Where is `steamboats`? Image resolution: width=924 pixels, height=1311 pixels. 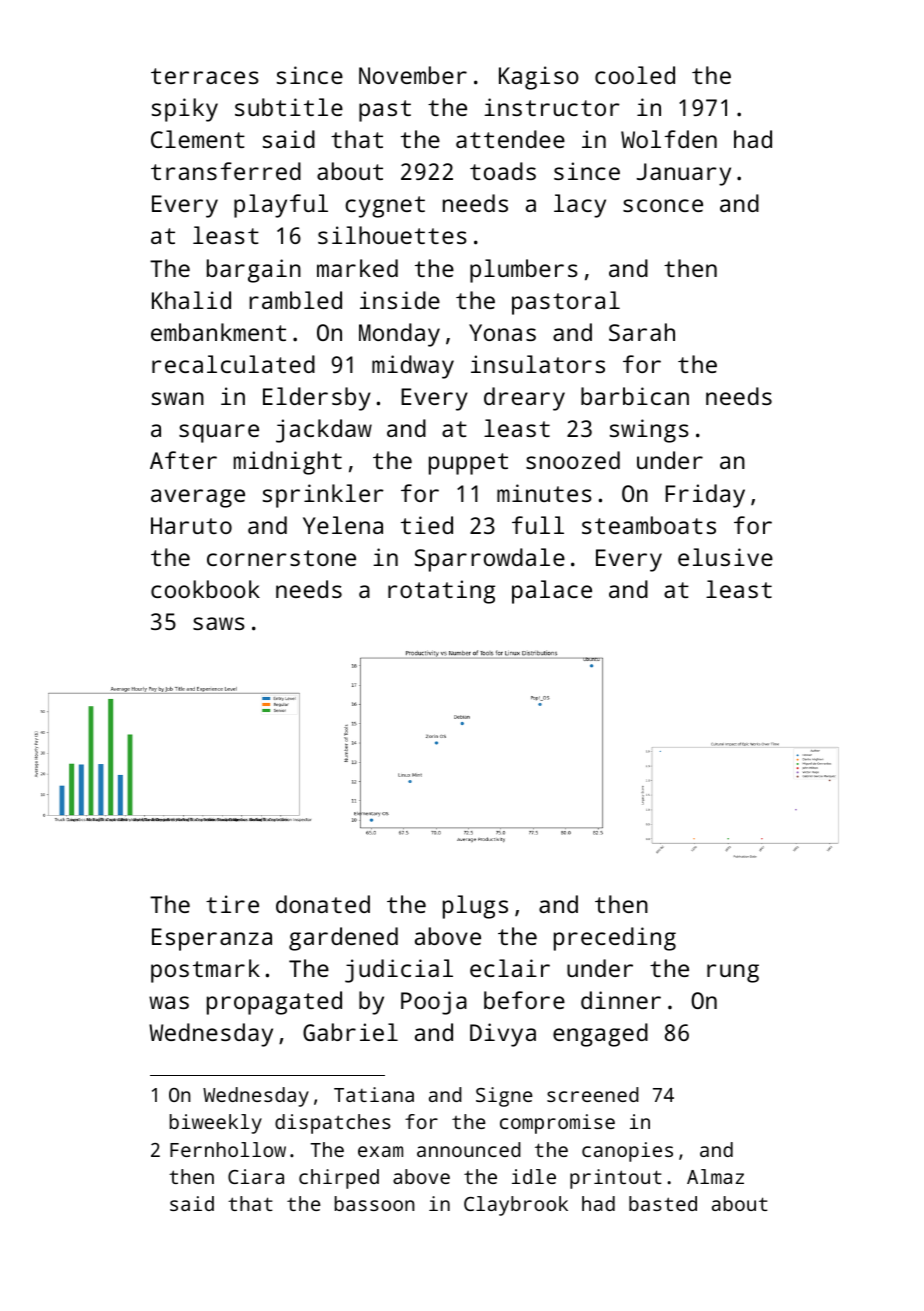 steamboats is located at coordinates (649, 525).
